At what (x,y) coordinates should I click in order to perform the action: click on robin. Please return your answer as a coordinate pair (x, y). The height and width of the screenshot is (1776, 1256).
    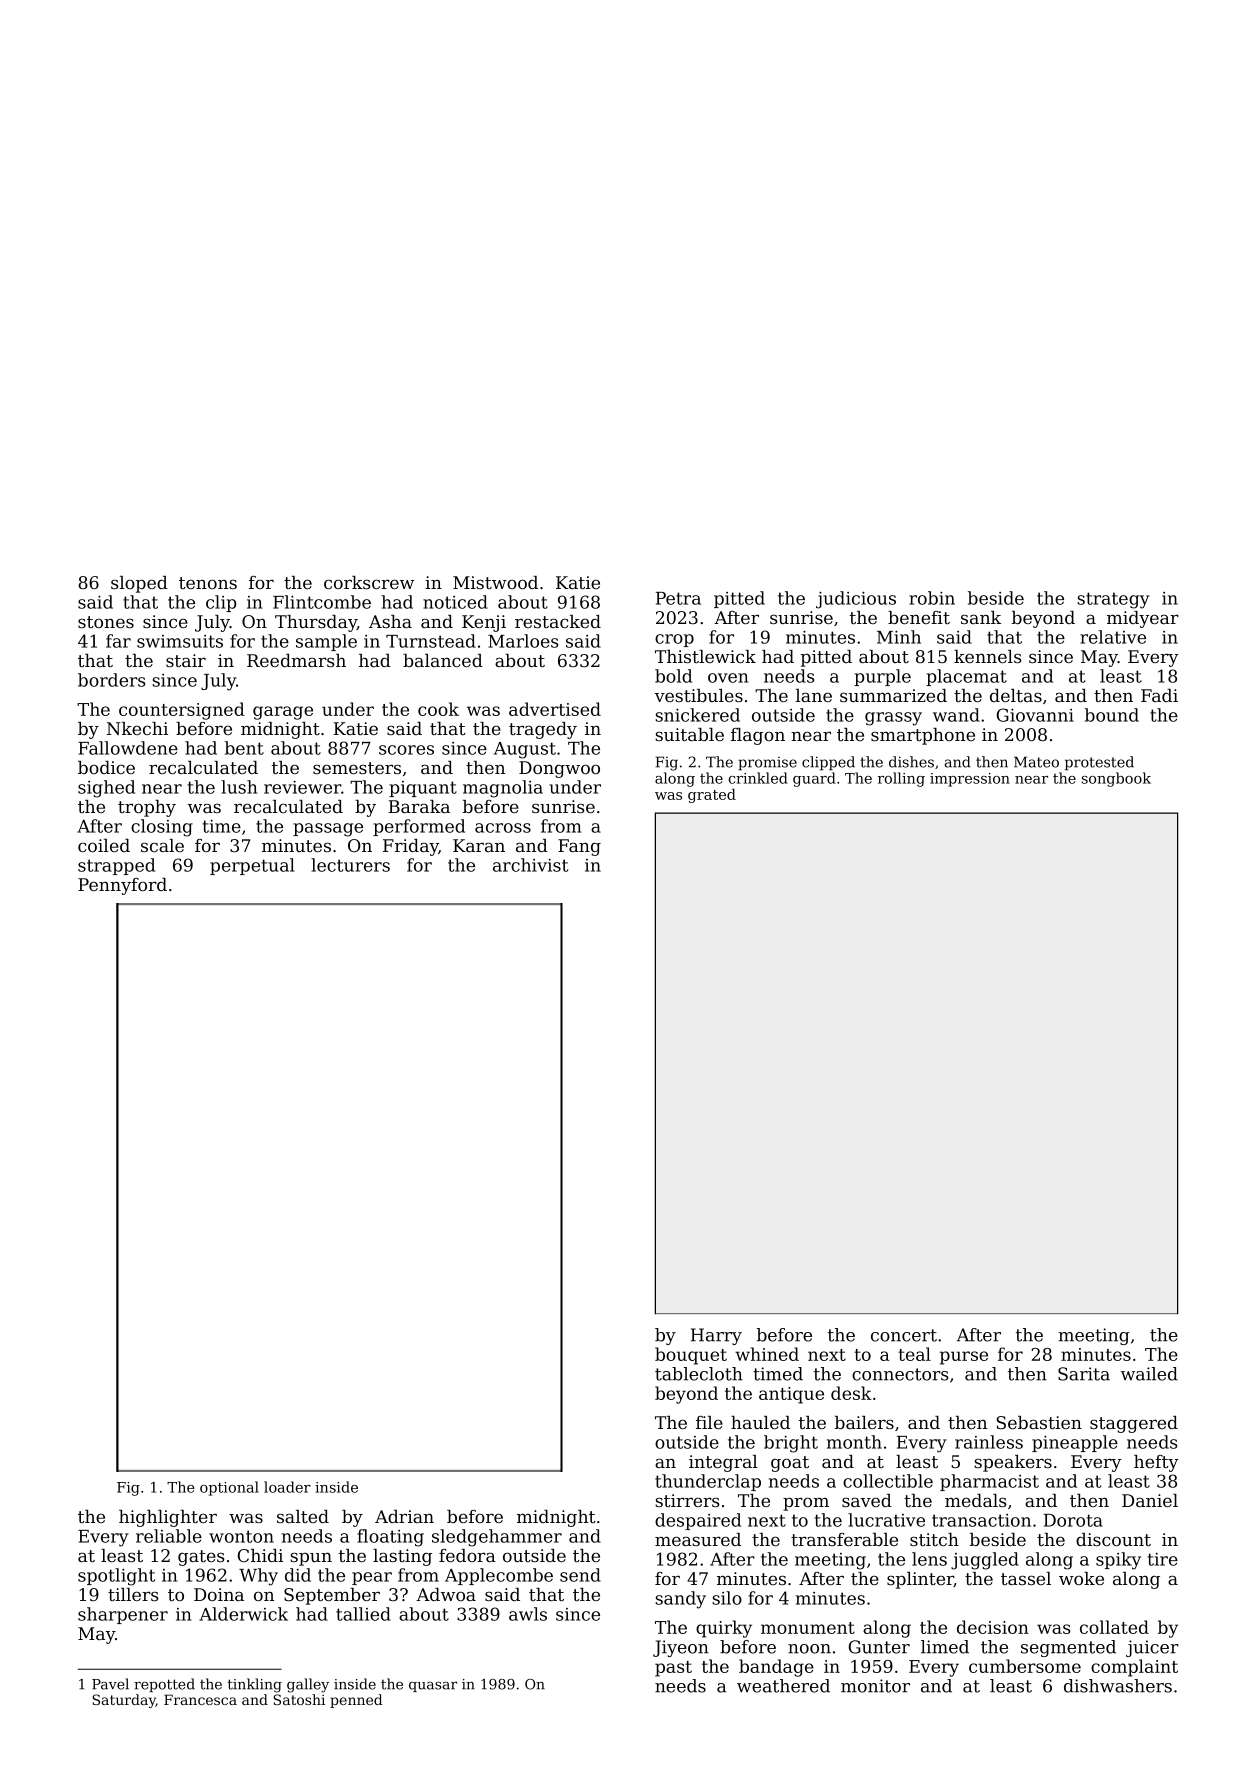
    Looking at the image, I should click on (932, 598).
